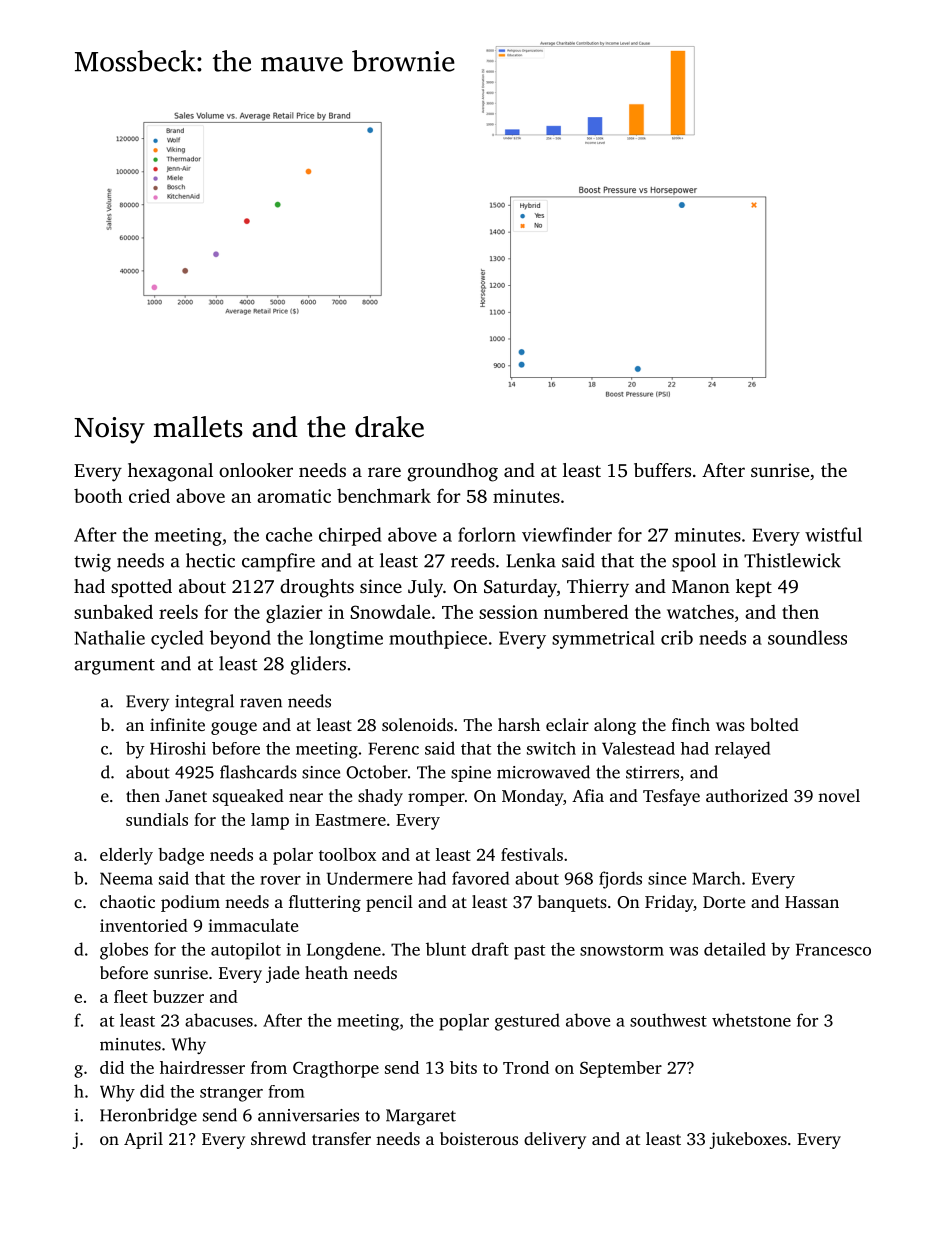  Describe the element at coordinates (389, 427) in the screenshot. I see `drake` at that location.
